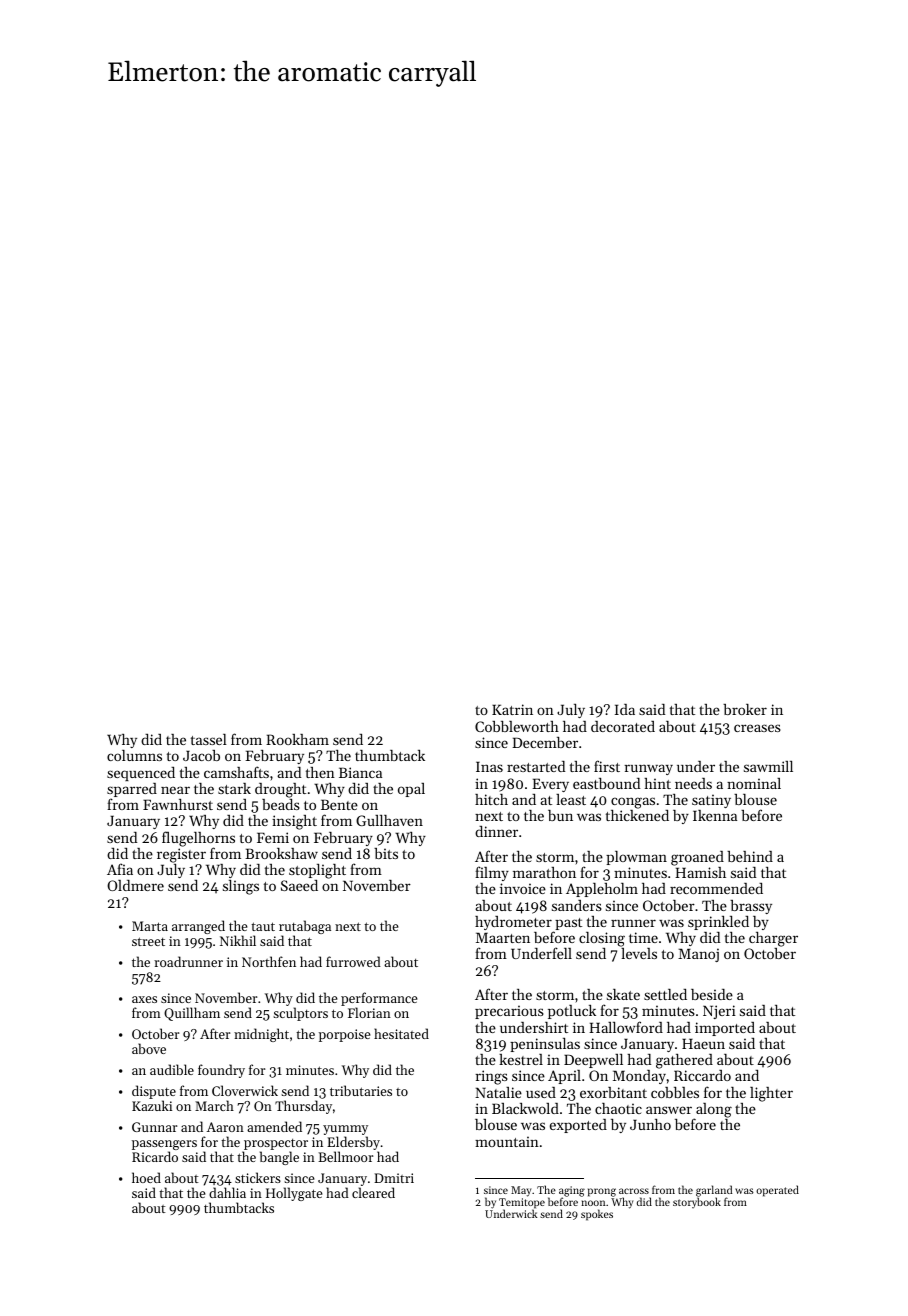  What do you see at coordinates (771, 1094) in the screenshot?
I see `lighter` at bounding box center [771, 1094].
